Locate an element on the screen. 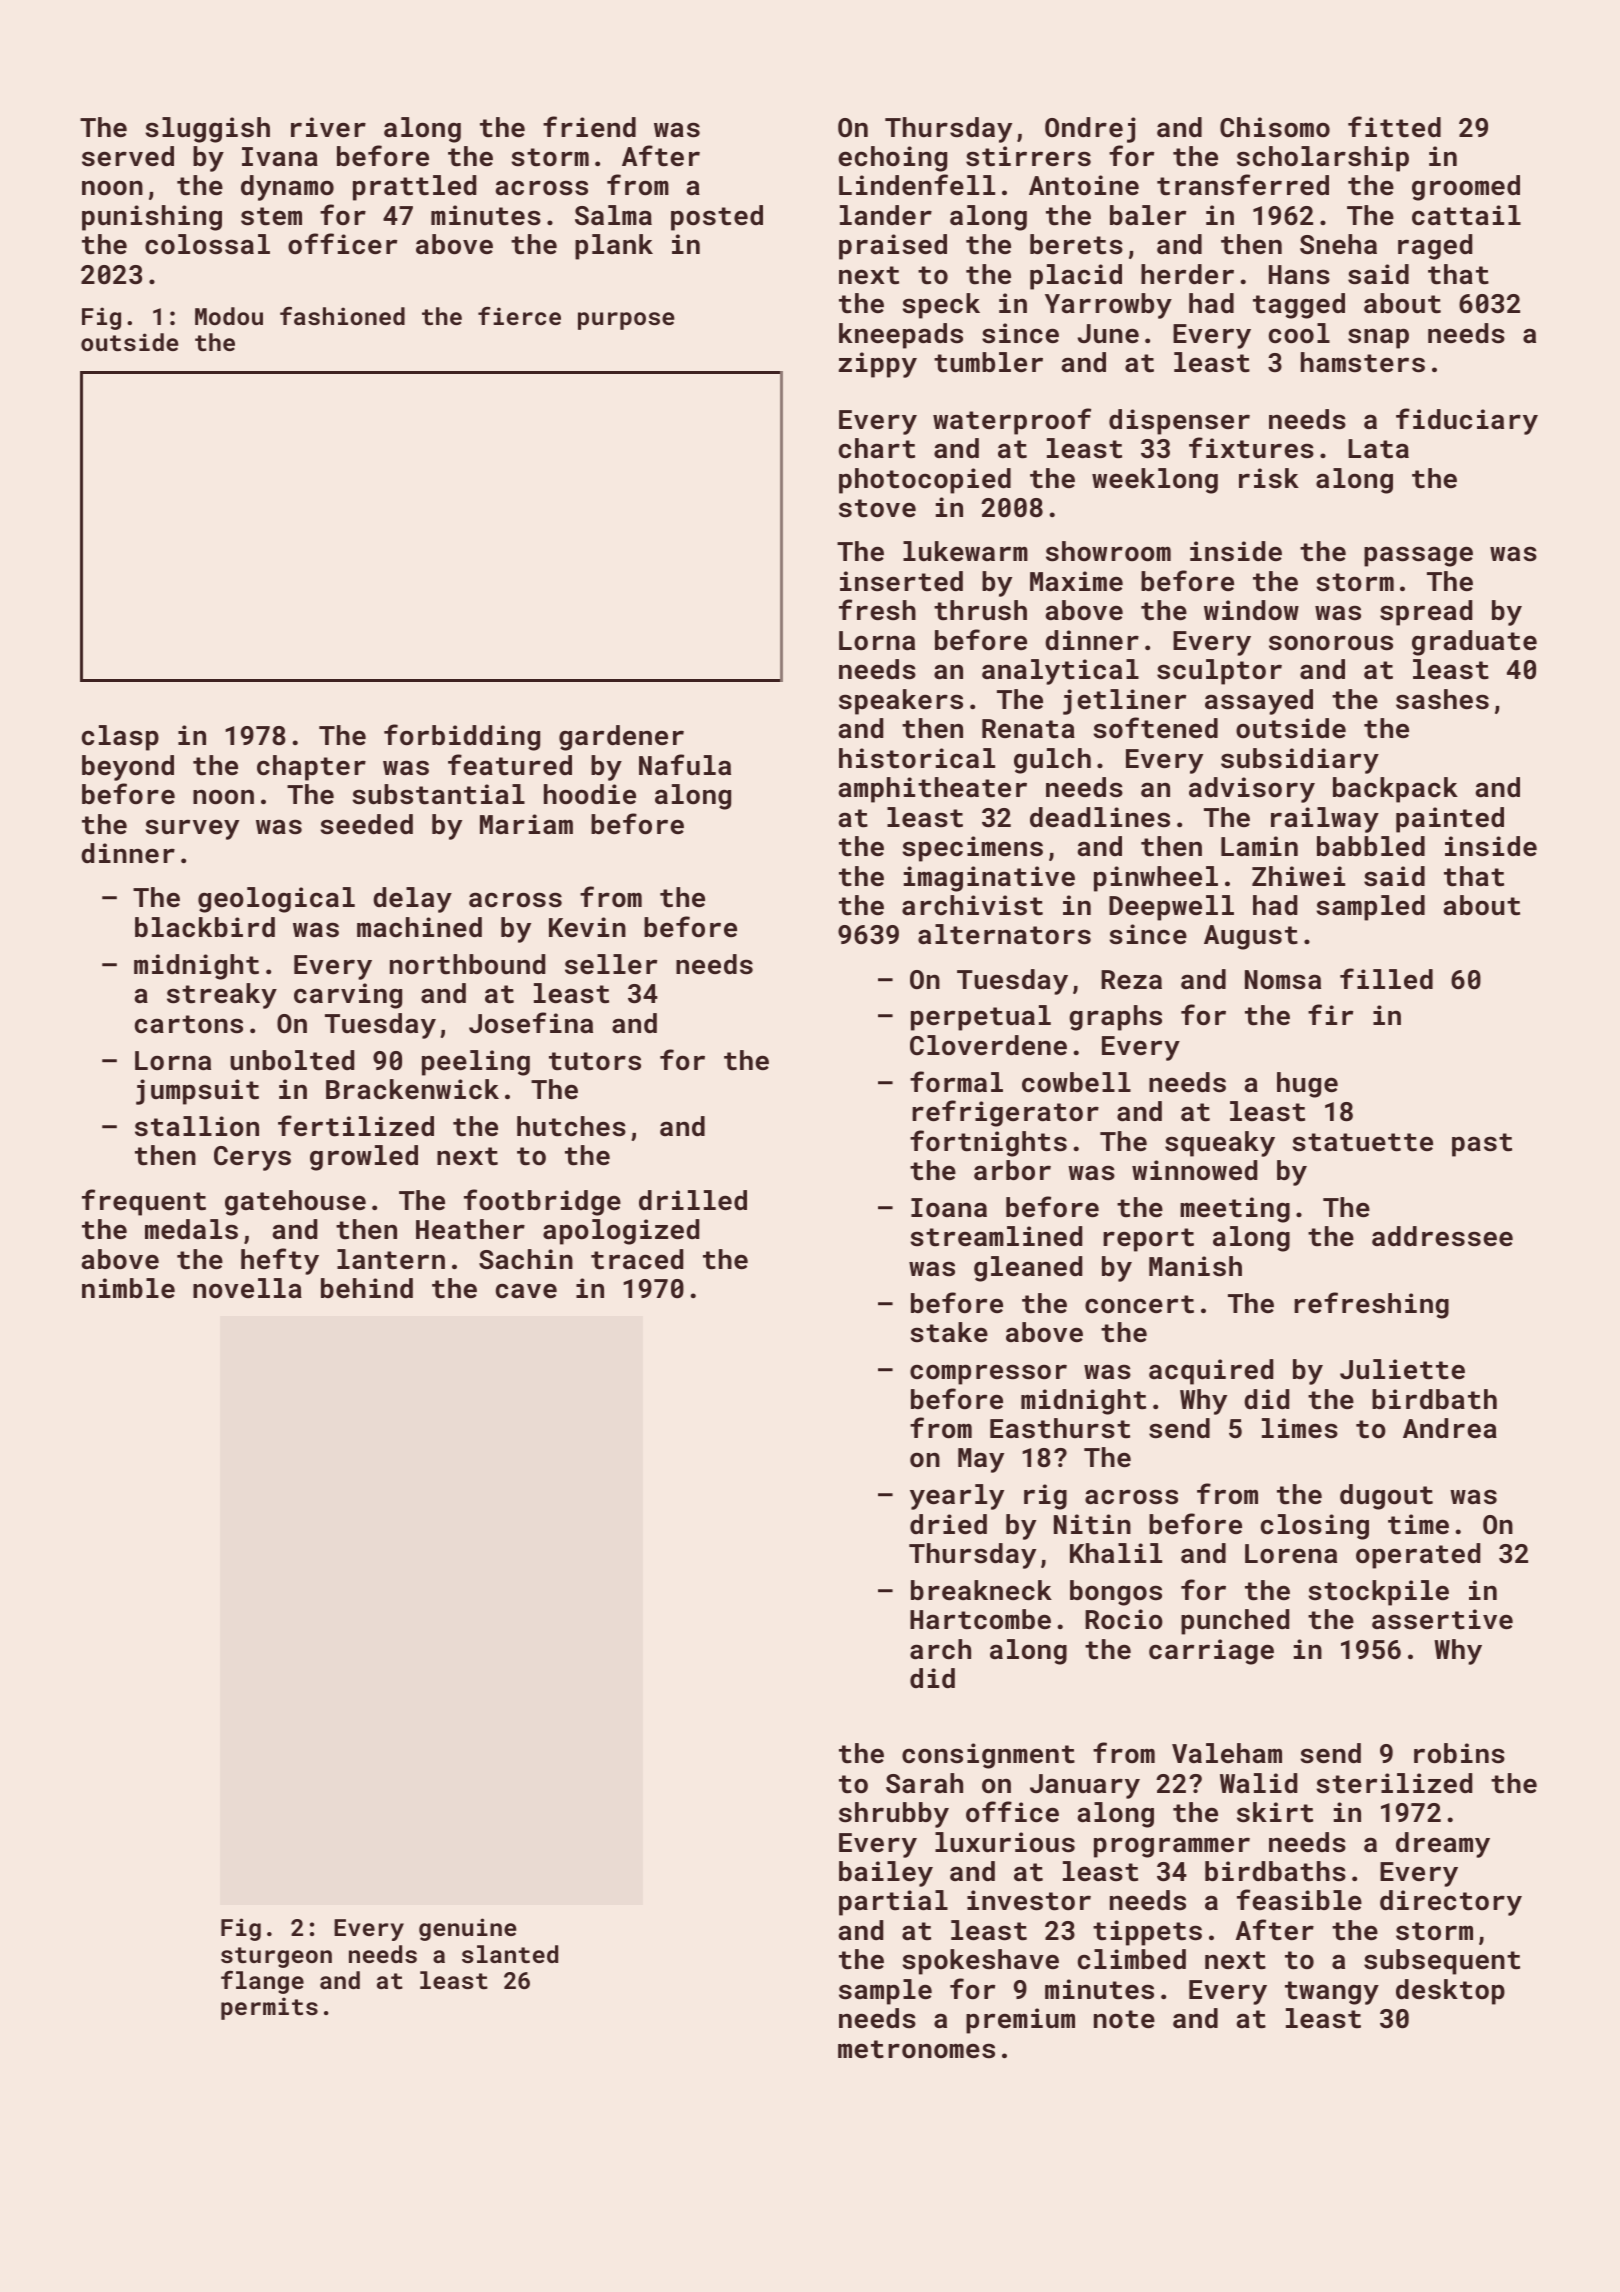 The height and width of the screenshot is (2292, 1620). posted is located at coordinates (717, 218).
